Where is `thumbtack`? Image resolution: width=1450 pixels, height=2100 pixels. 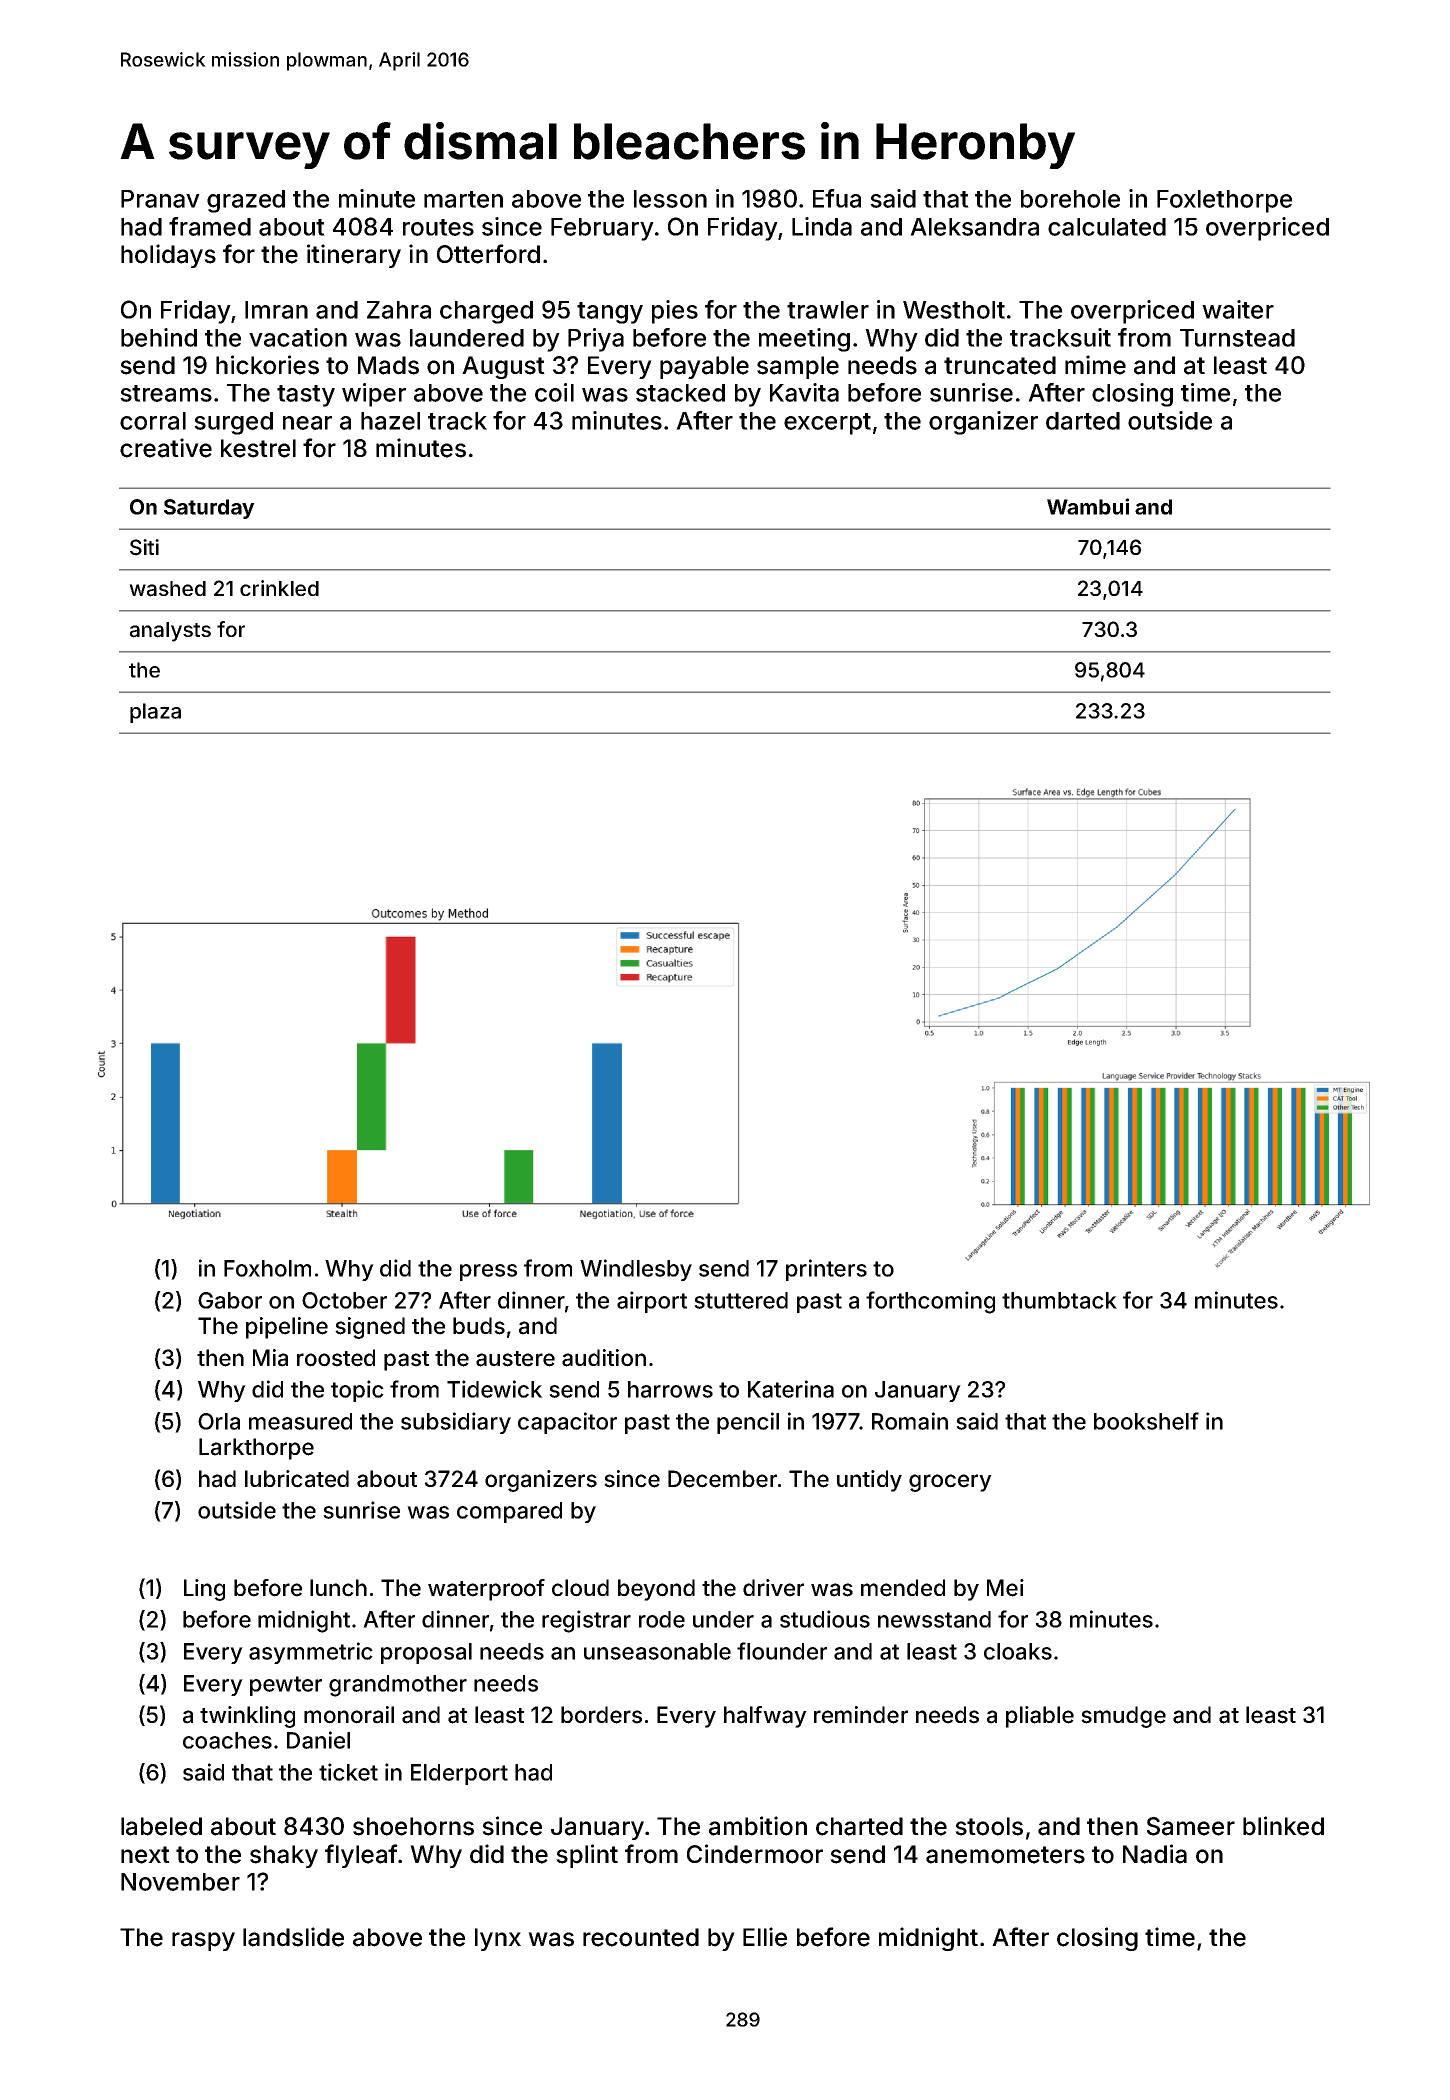 thumbtack is located at coordinates (1059, 1300).
